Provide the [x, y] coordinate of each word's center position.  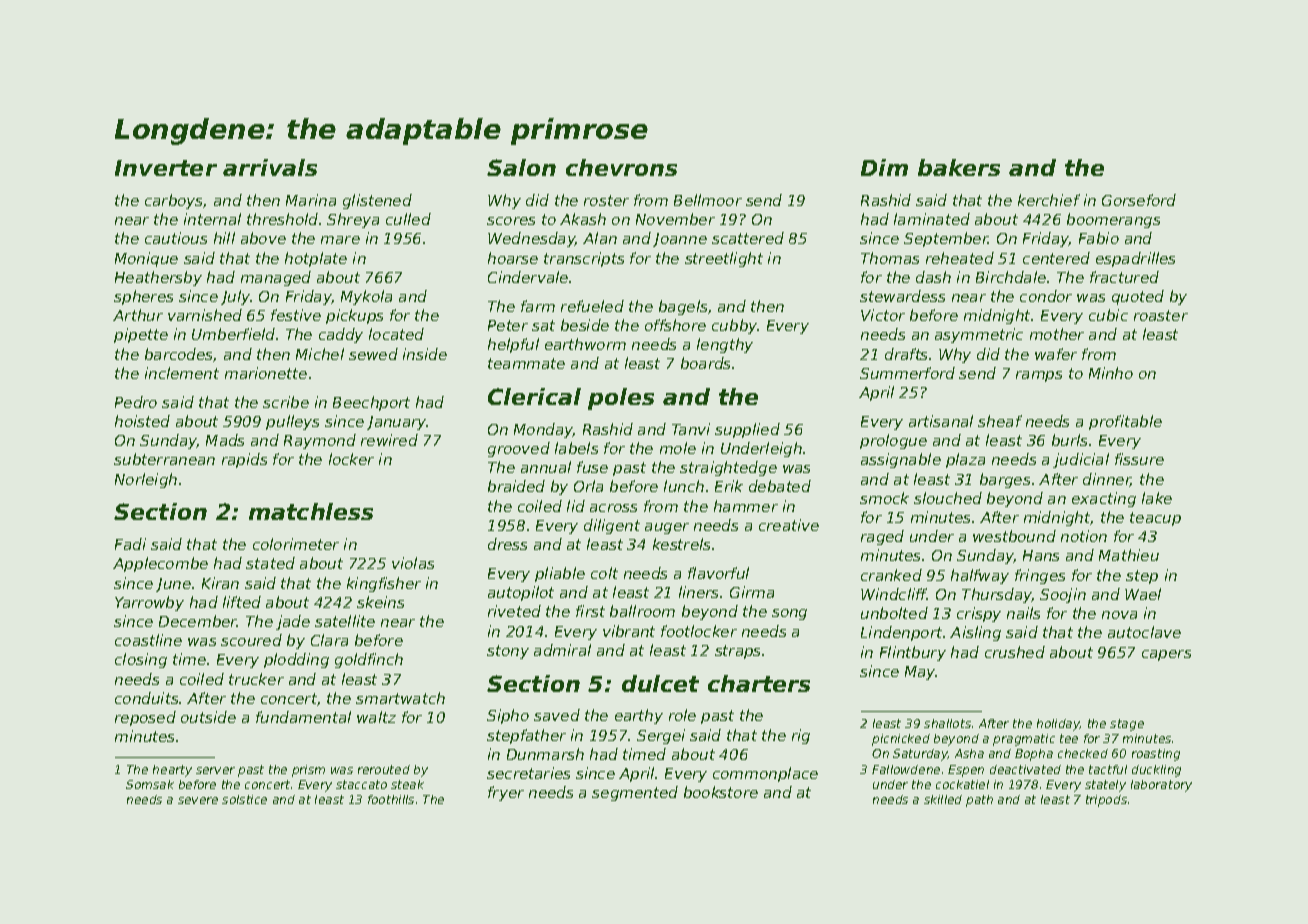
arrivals [270, 167]
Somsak [150, 784]
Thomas [890, 258]
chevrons [621, 167]
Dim [884, 167]
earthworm [585, 344]
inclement [182, 373]
